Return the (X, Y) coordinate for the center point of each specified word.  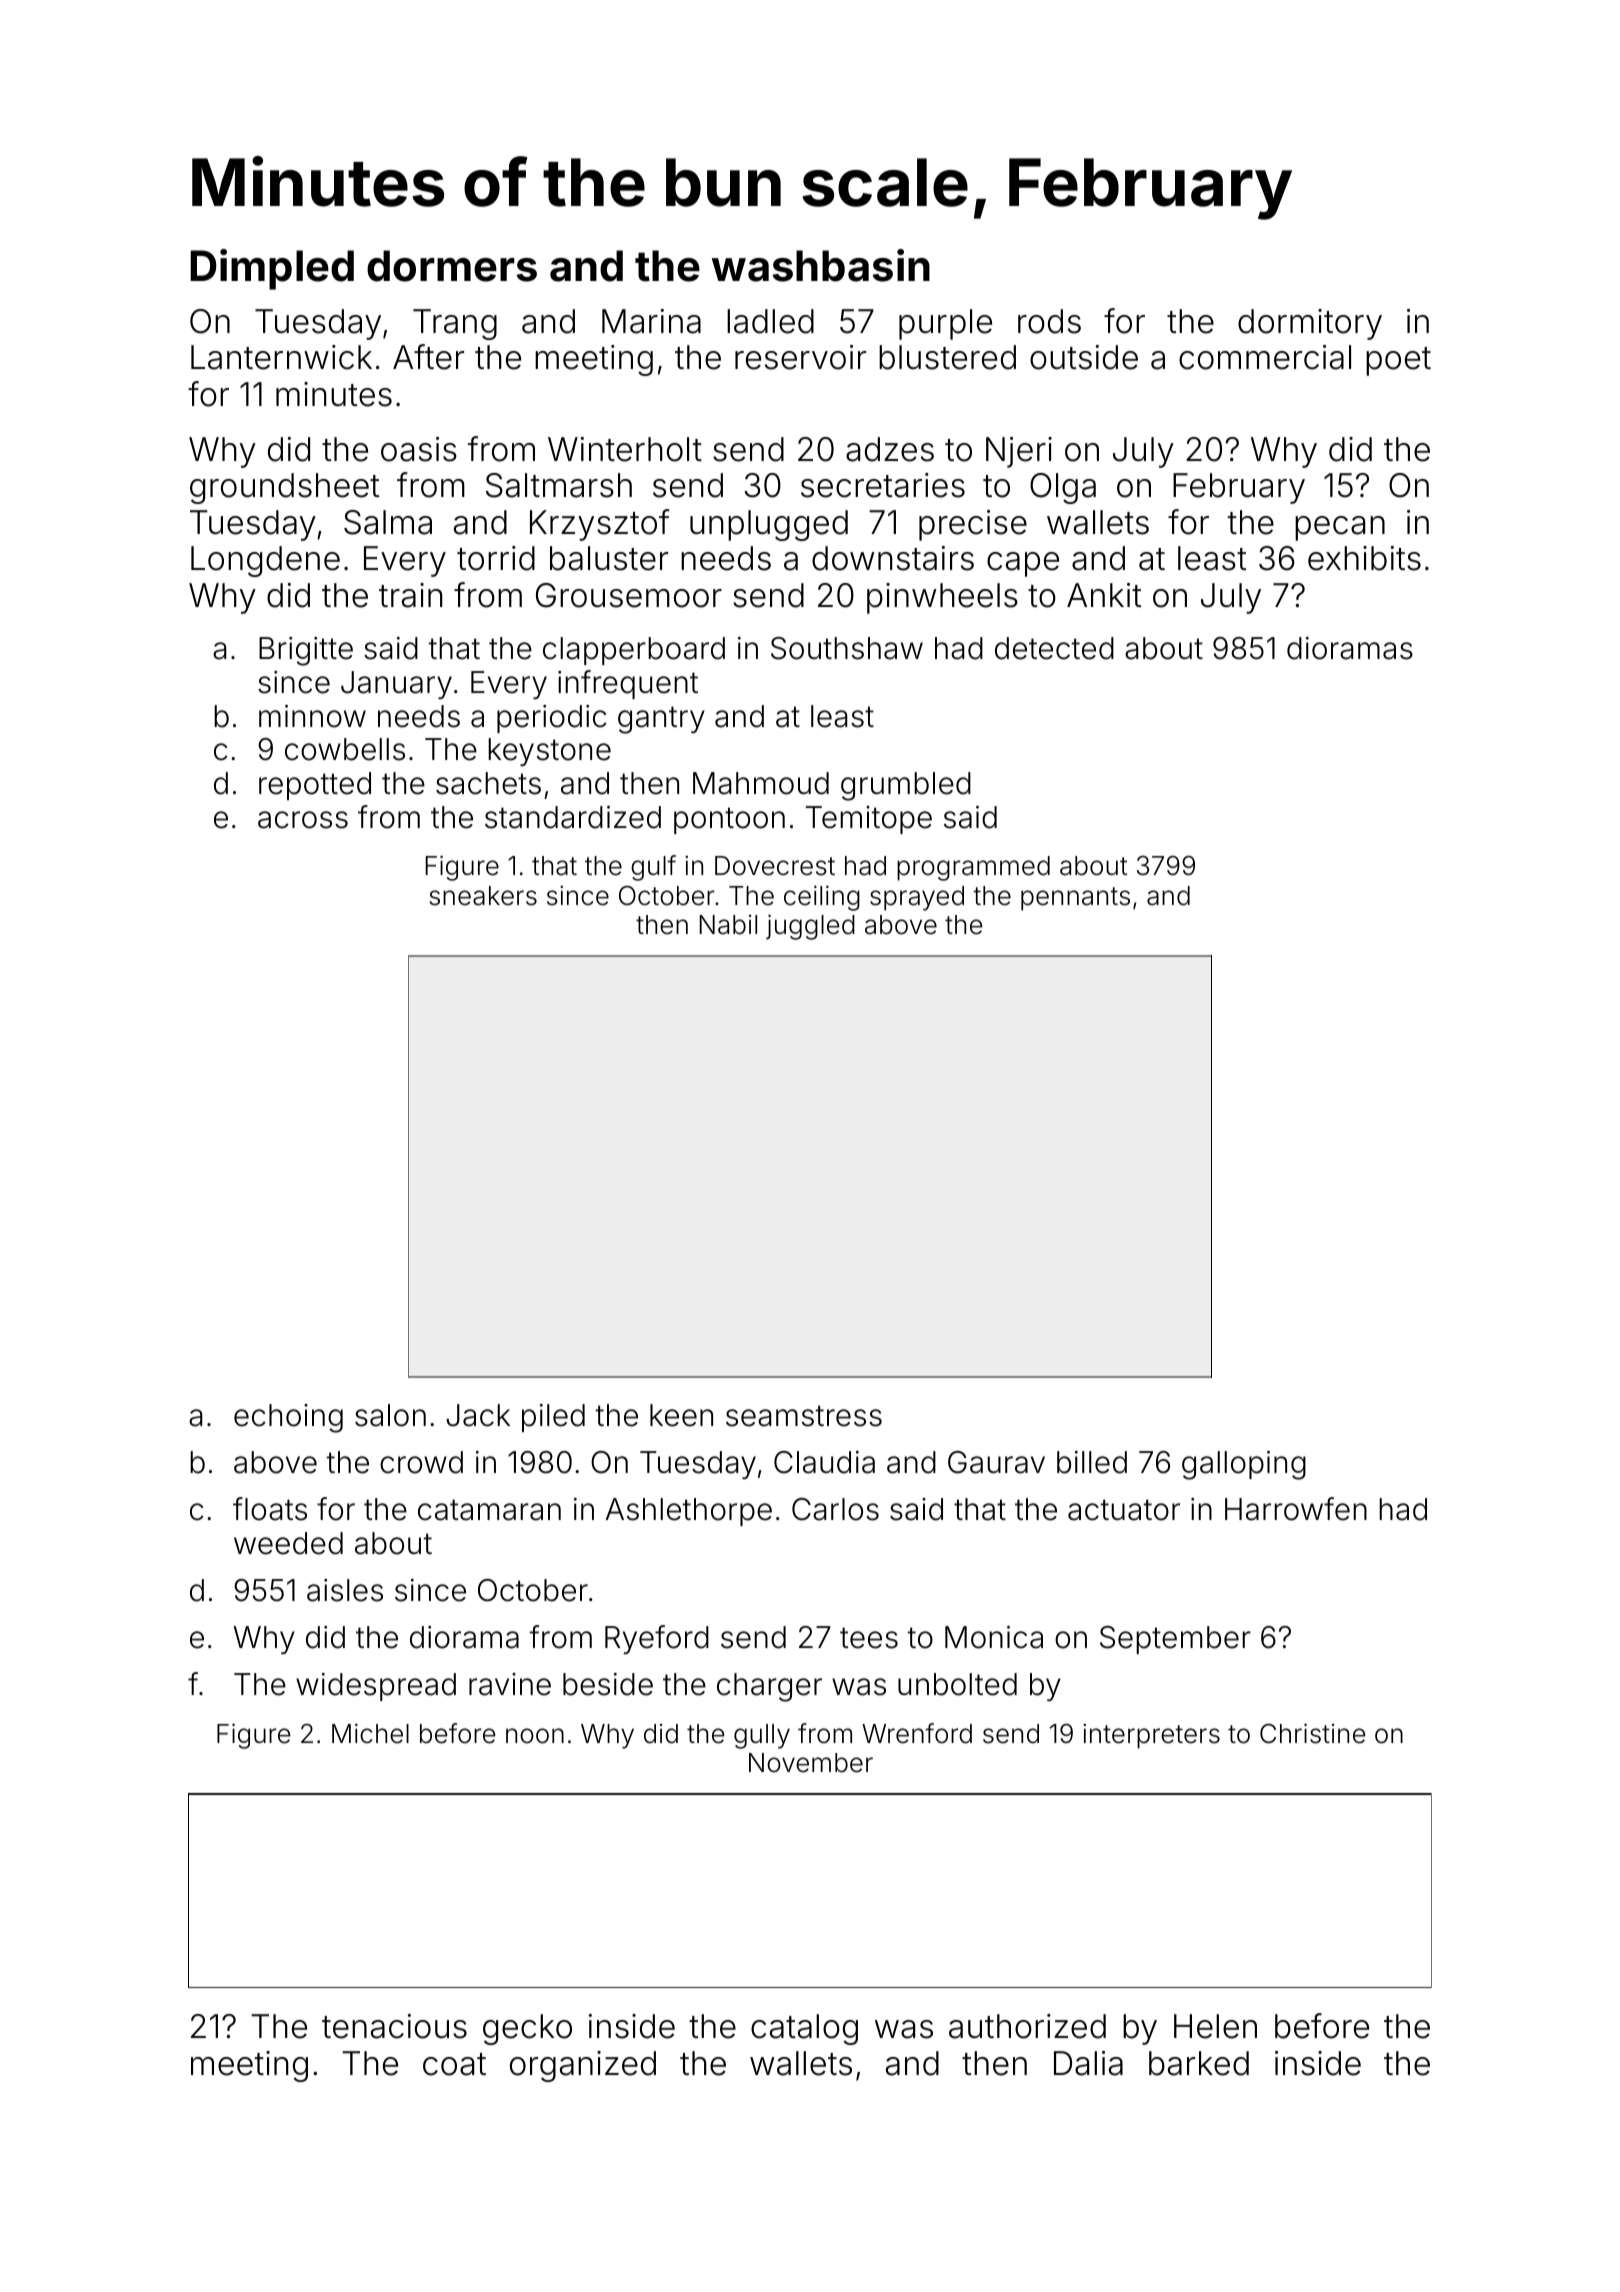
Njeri (1019, 452)
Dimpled (272, 269)
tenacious (394, 2026)
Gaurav (996, 1462)
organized (583, 2066)
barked (1199, 2063)
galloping (1244, 1465)
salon (390, 1415)
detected (1054, 648)
